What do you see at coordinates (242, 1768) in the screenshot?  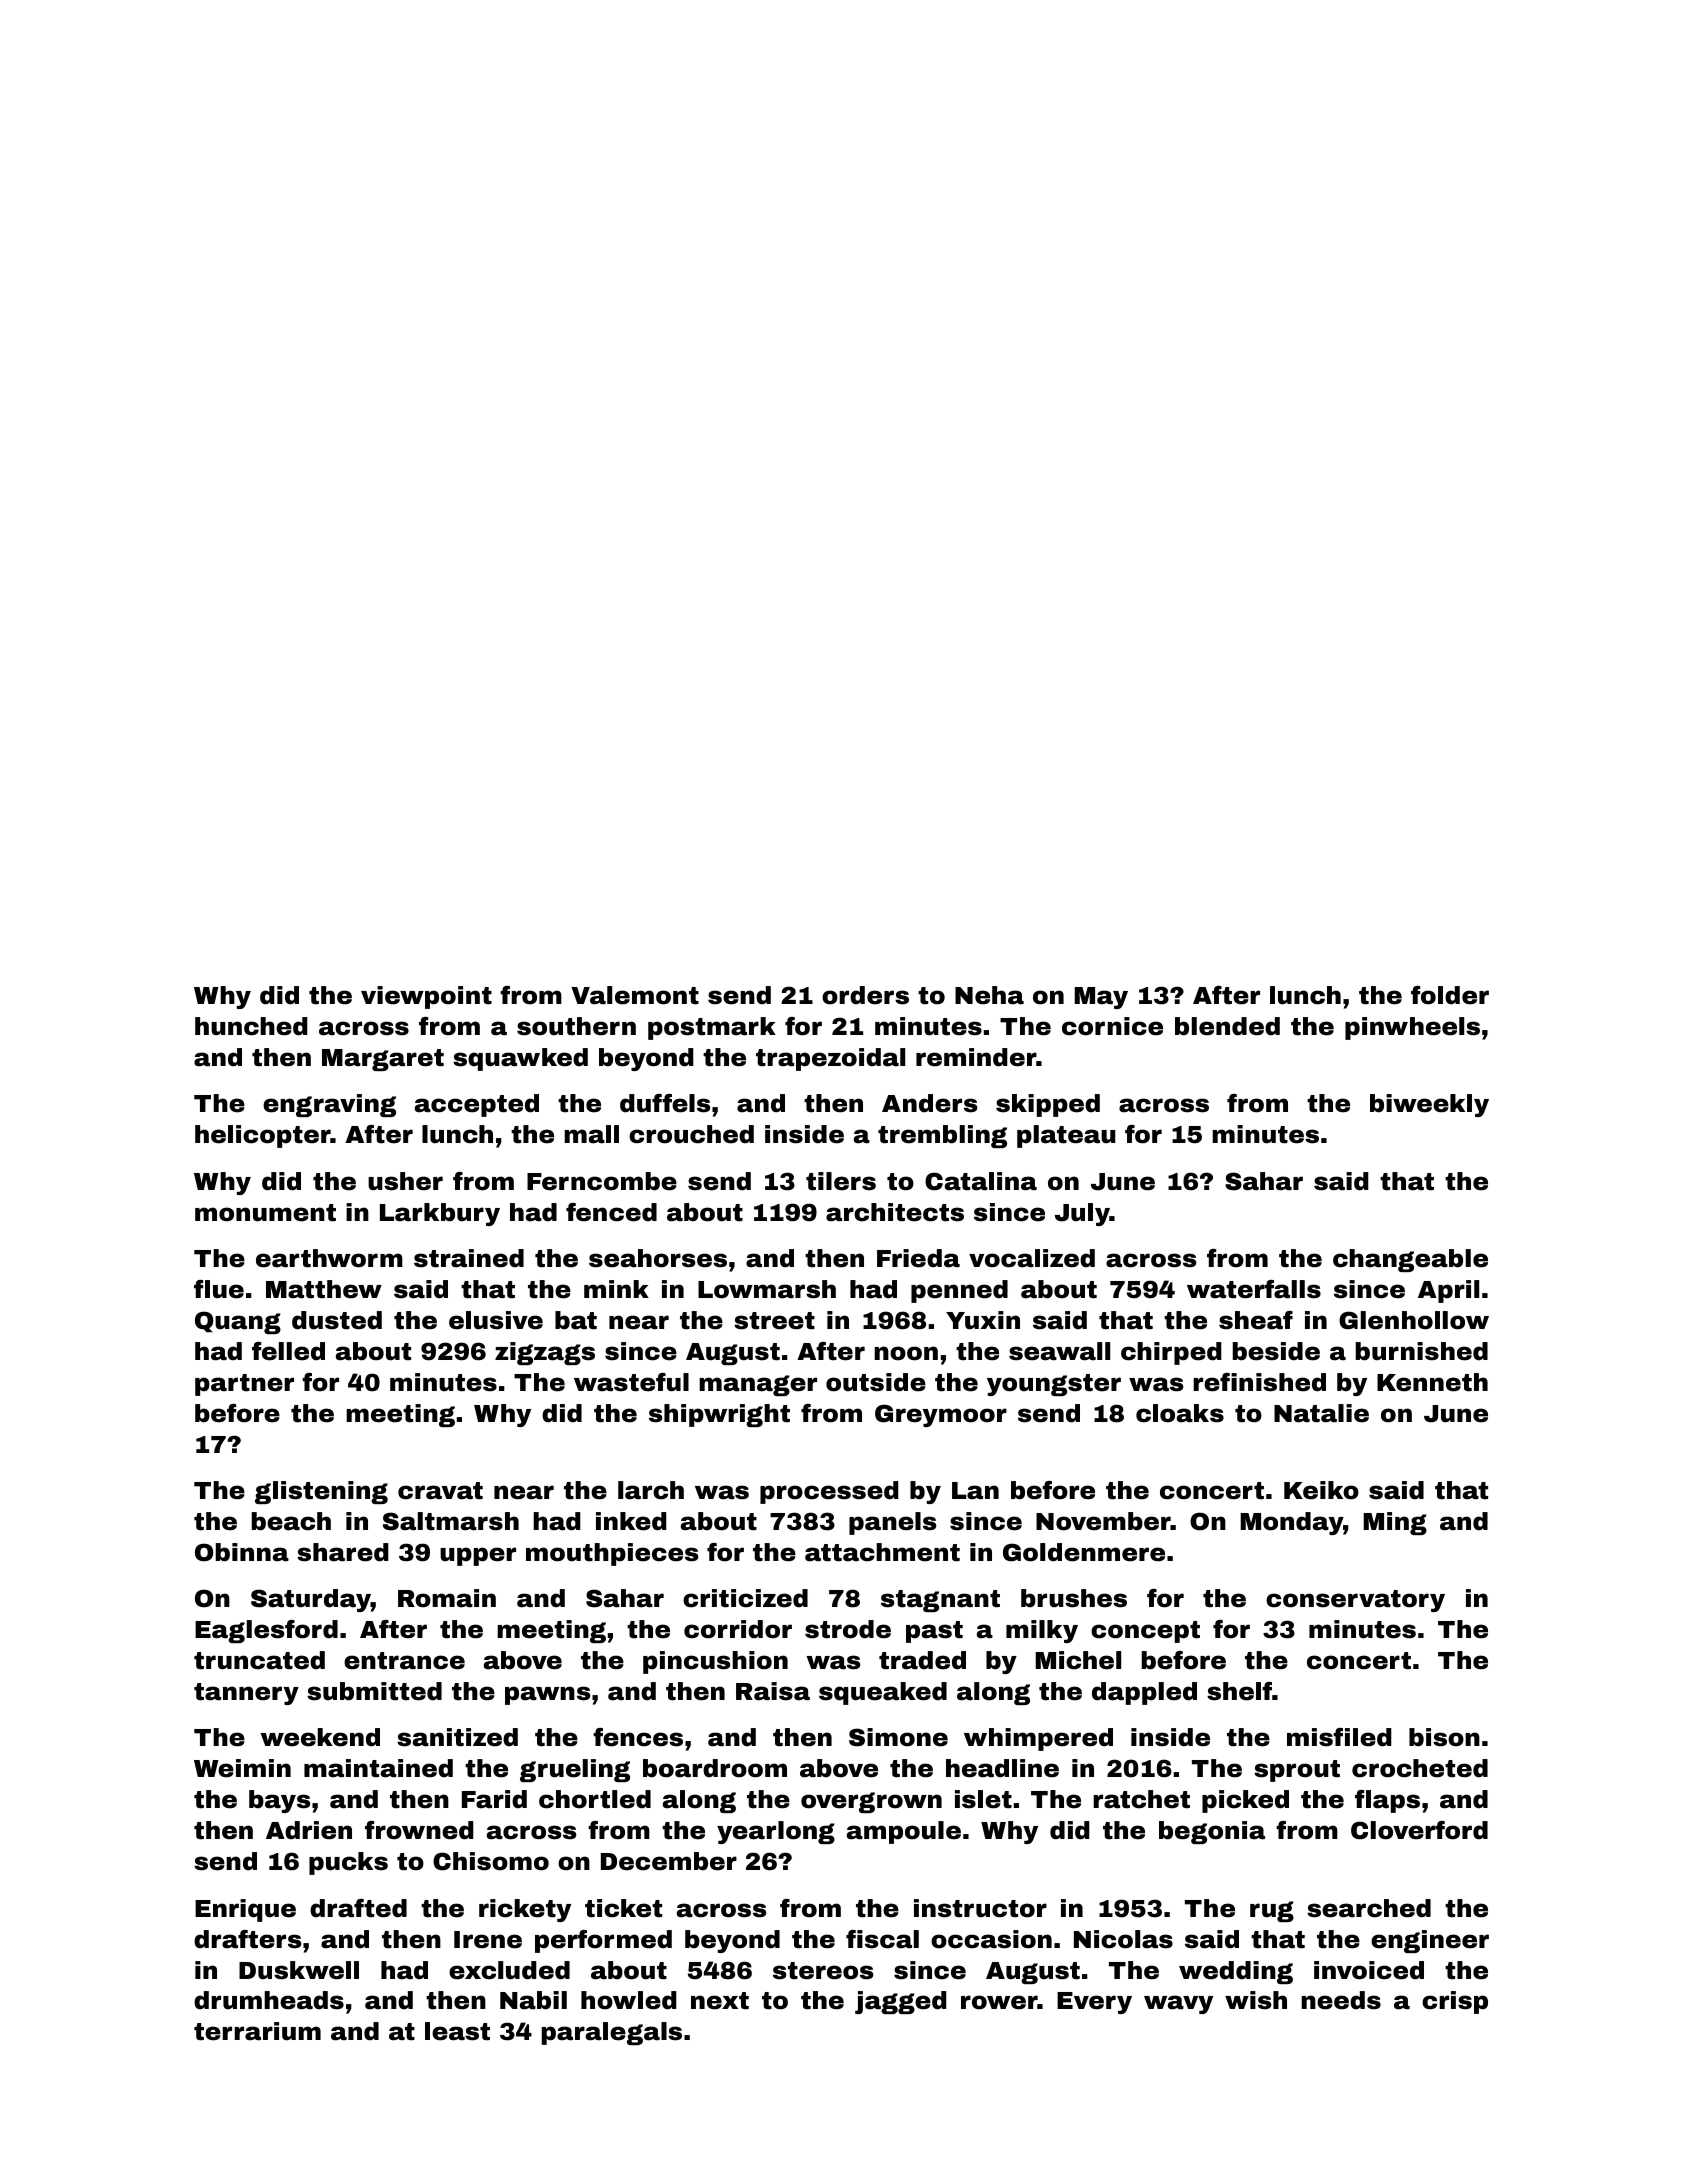 I see `Weimin` at bounding box center [242, 1768].
